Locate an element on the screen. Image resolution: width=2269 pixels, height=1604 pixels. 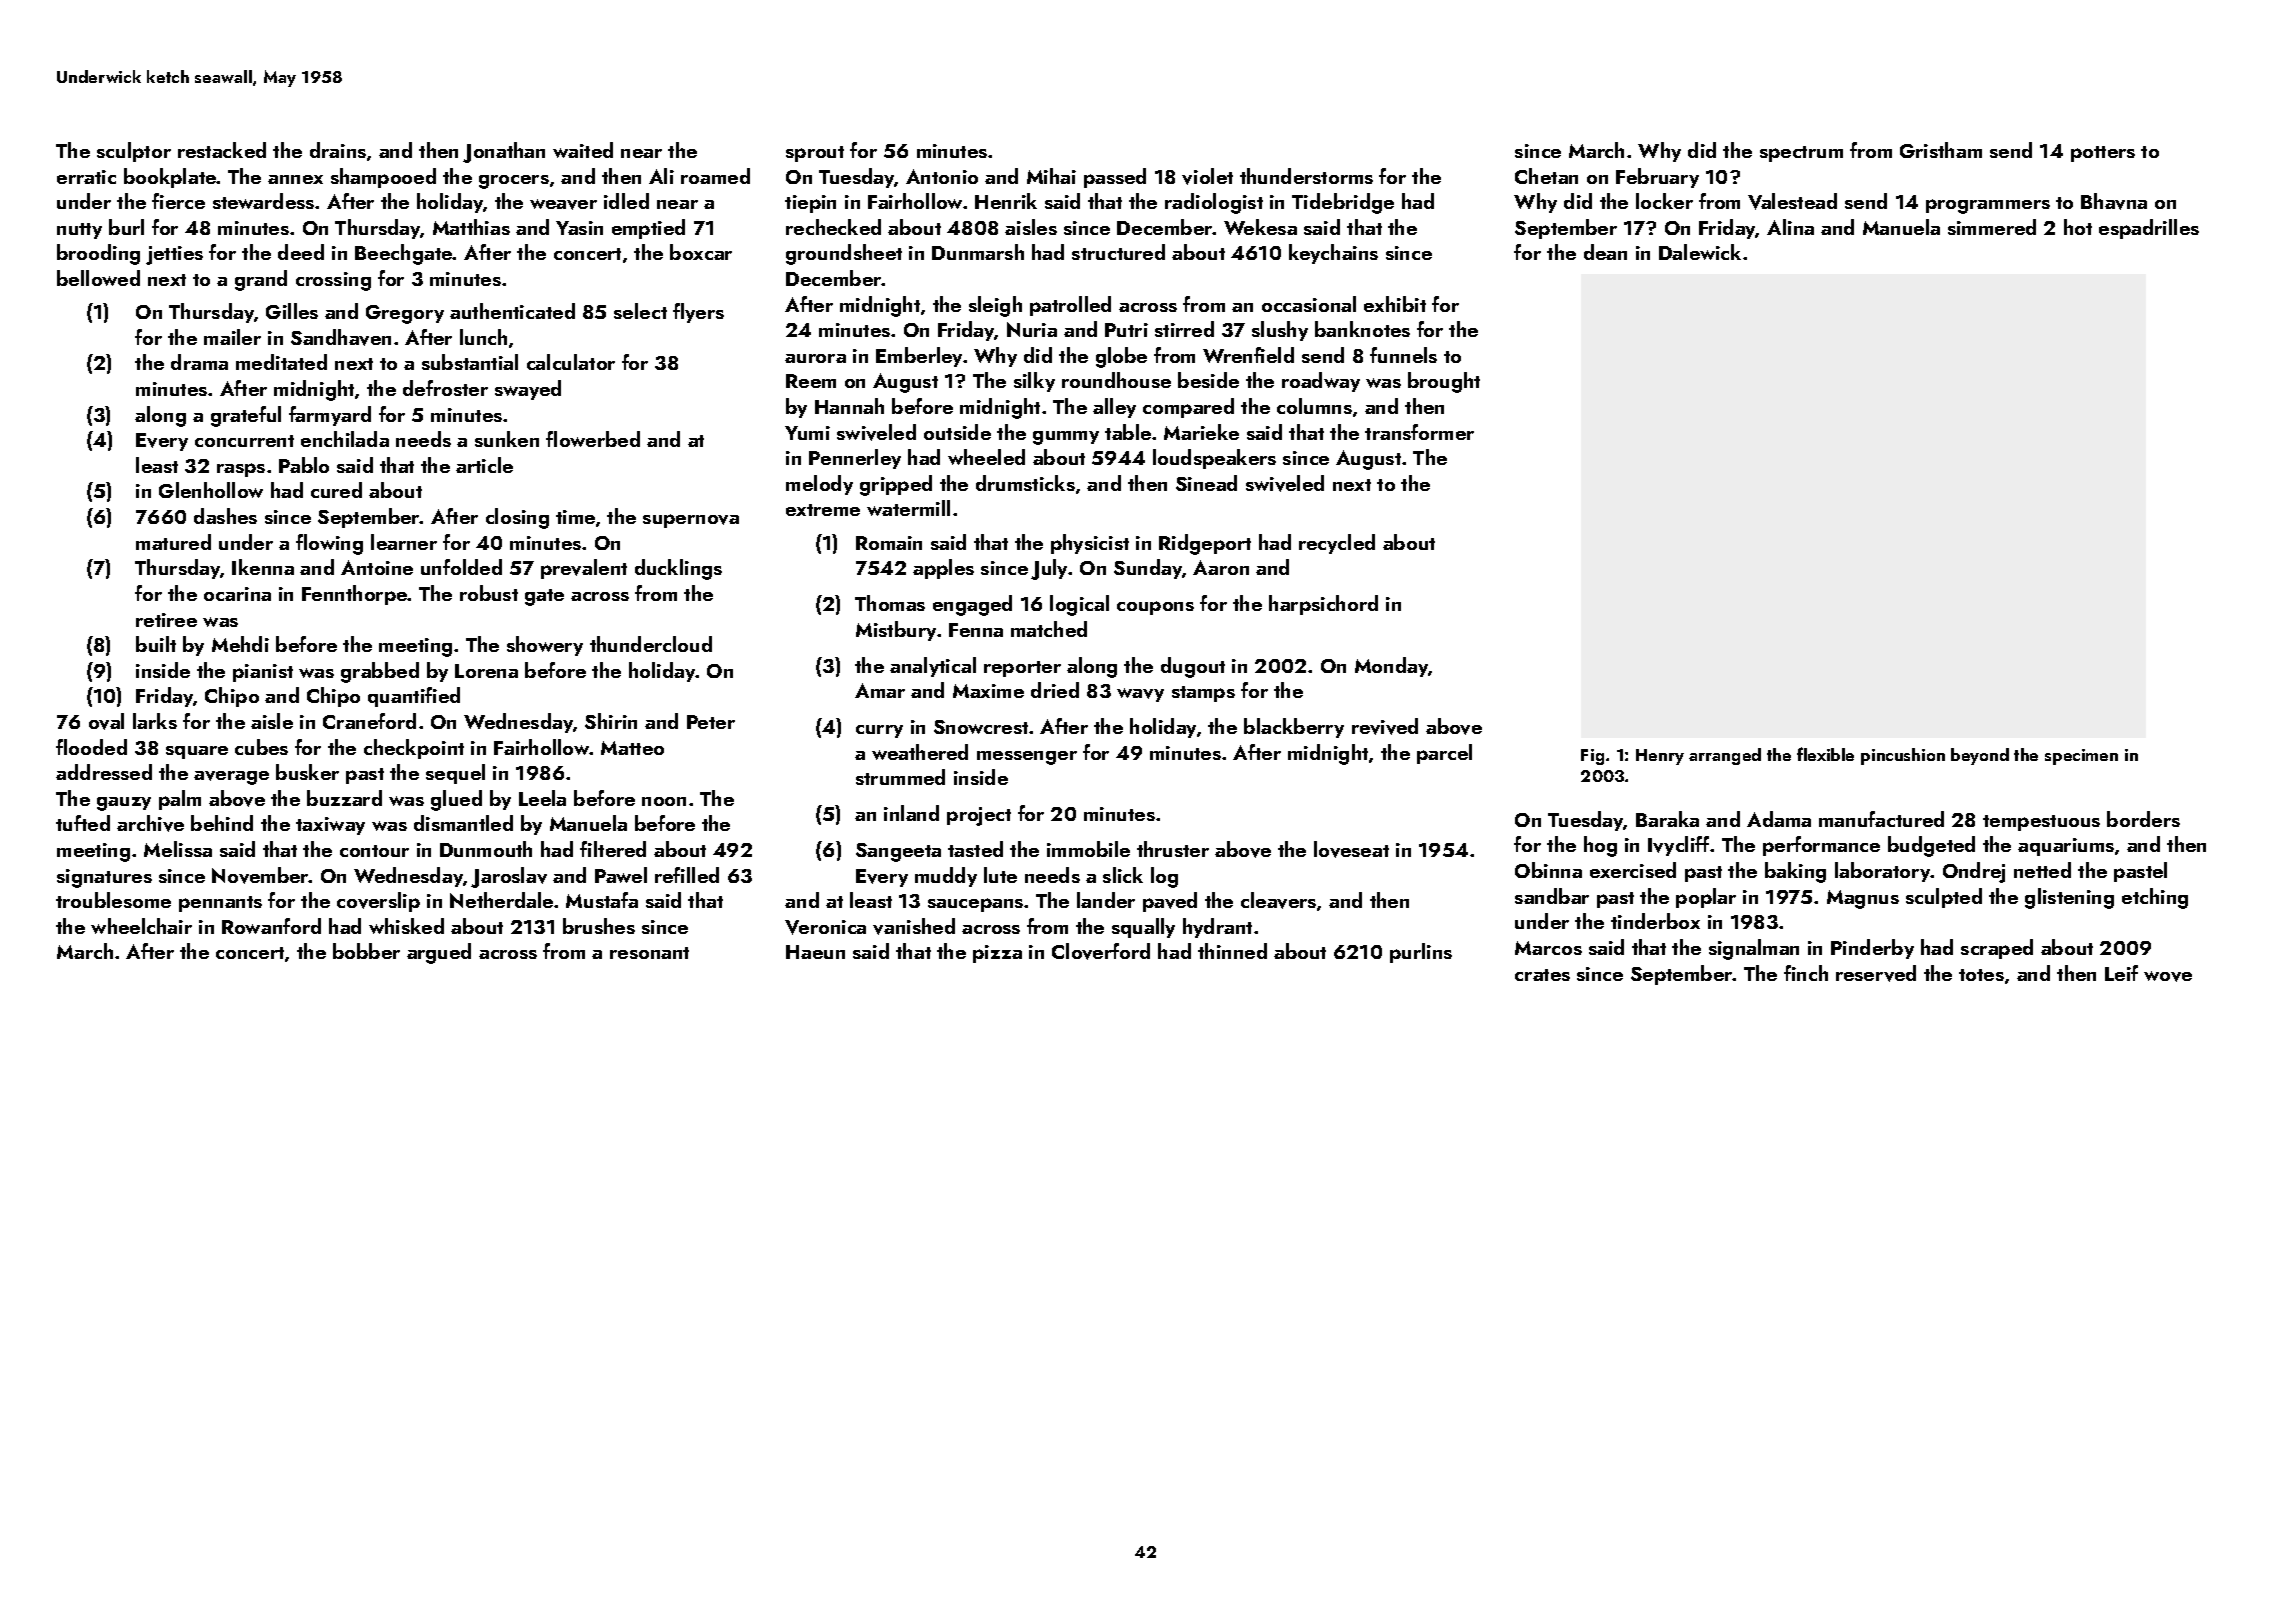
meditated is located at coordinates (281, 362).
